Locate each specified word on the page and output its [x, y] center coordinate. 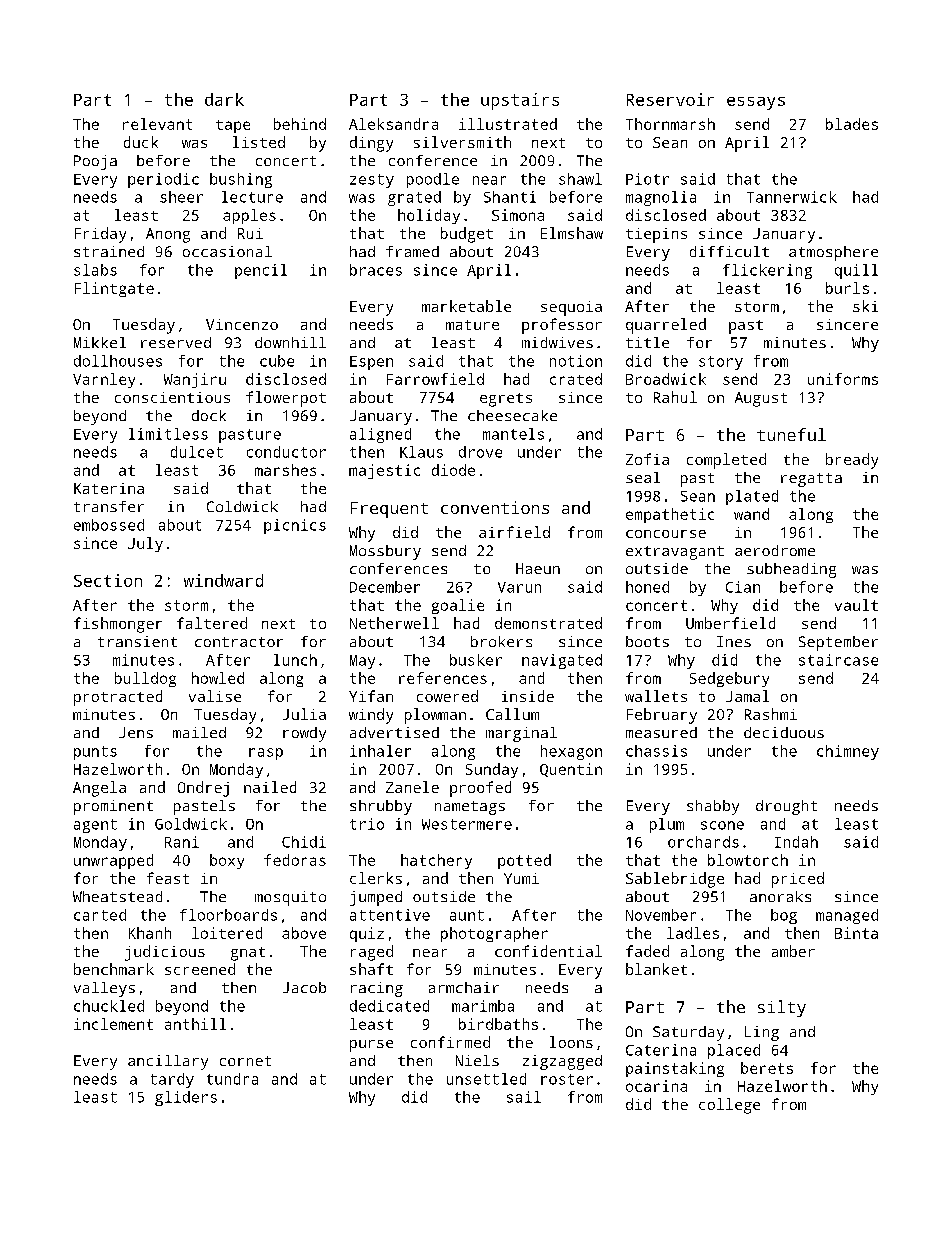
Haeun [538, 568]
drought [786, 807]
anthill [195, 1024]
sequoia [571, 308]
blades [852, 124]
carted [100, 915]
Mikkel [100, 342]
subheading [791, 570]
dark [224, 99]
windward [223, 580]
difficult [729, 251]
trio [367, 824]
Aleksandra [393, 124]
